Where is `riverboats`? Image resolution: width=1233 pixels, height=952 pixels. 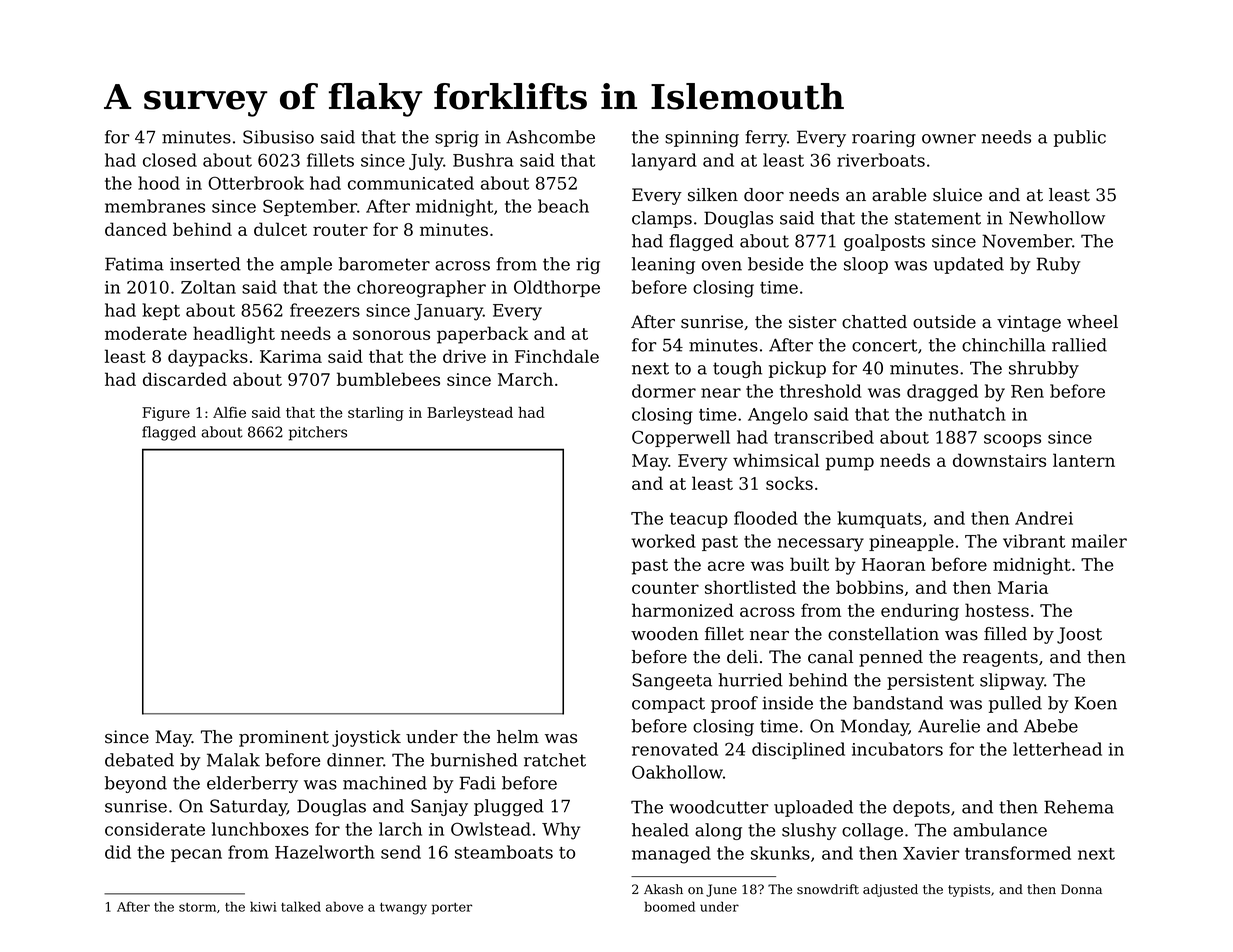 riverboats is located at coordinates (881, 160).
